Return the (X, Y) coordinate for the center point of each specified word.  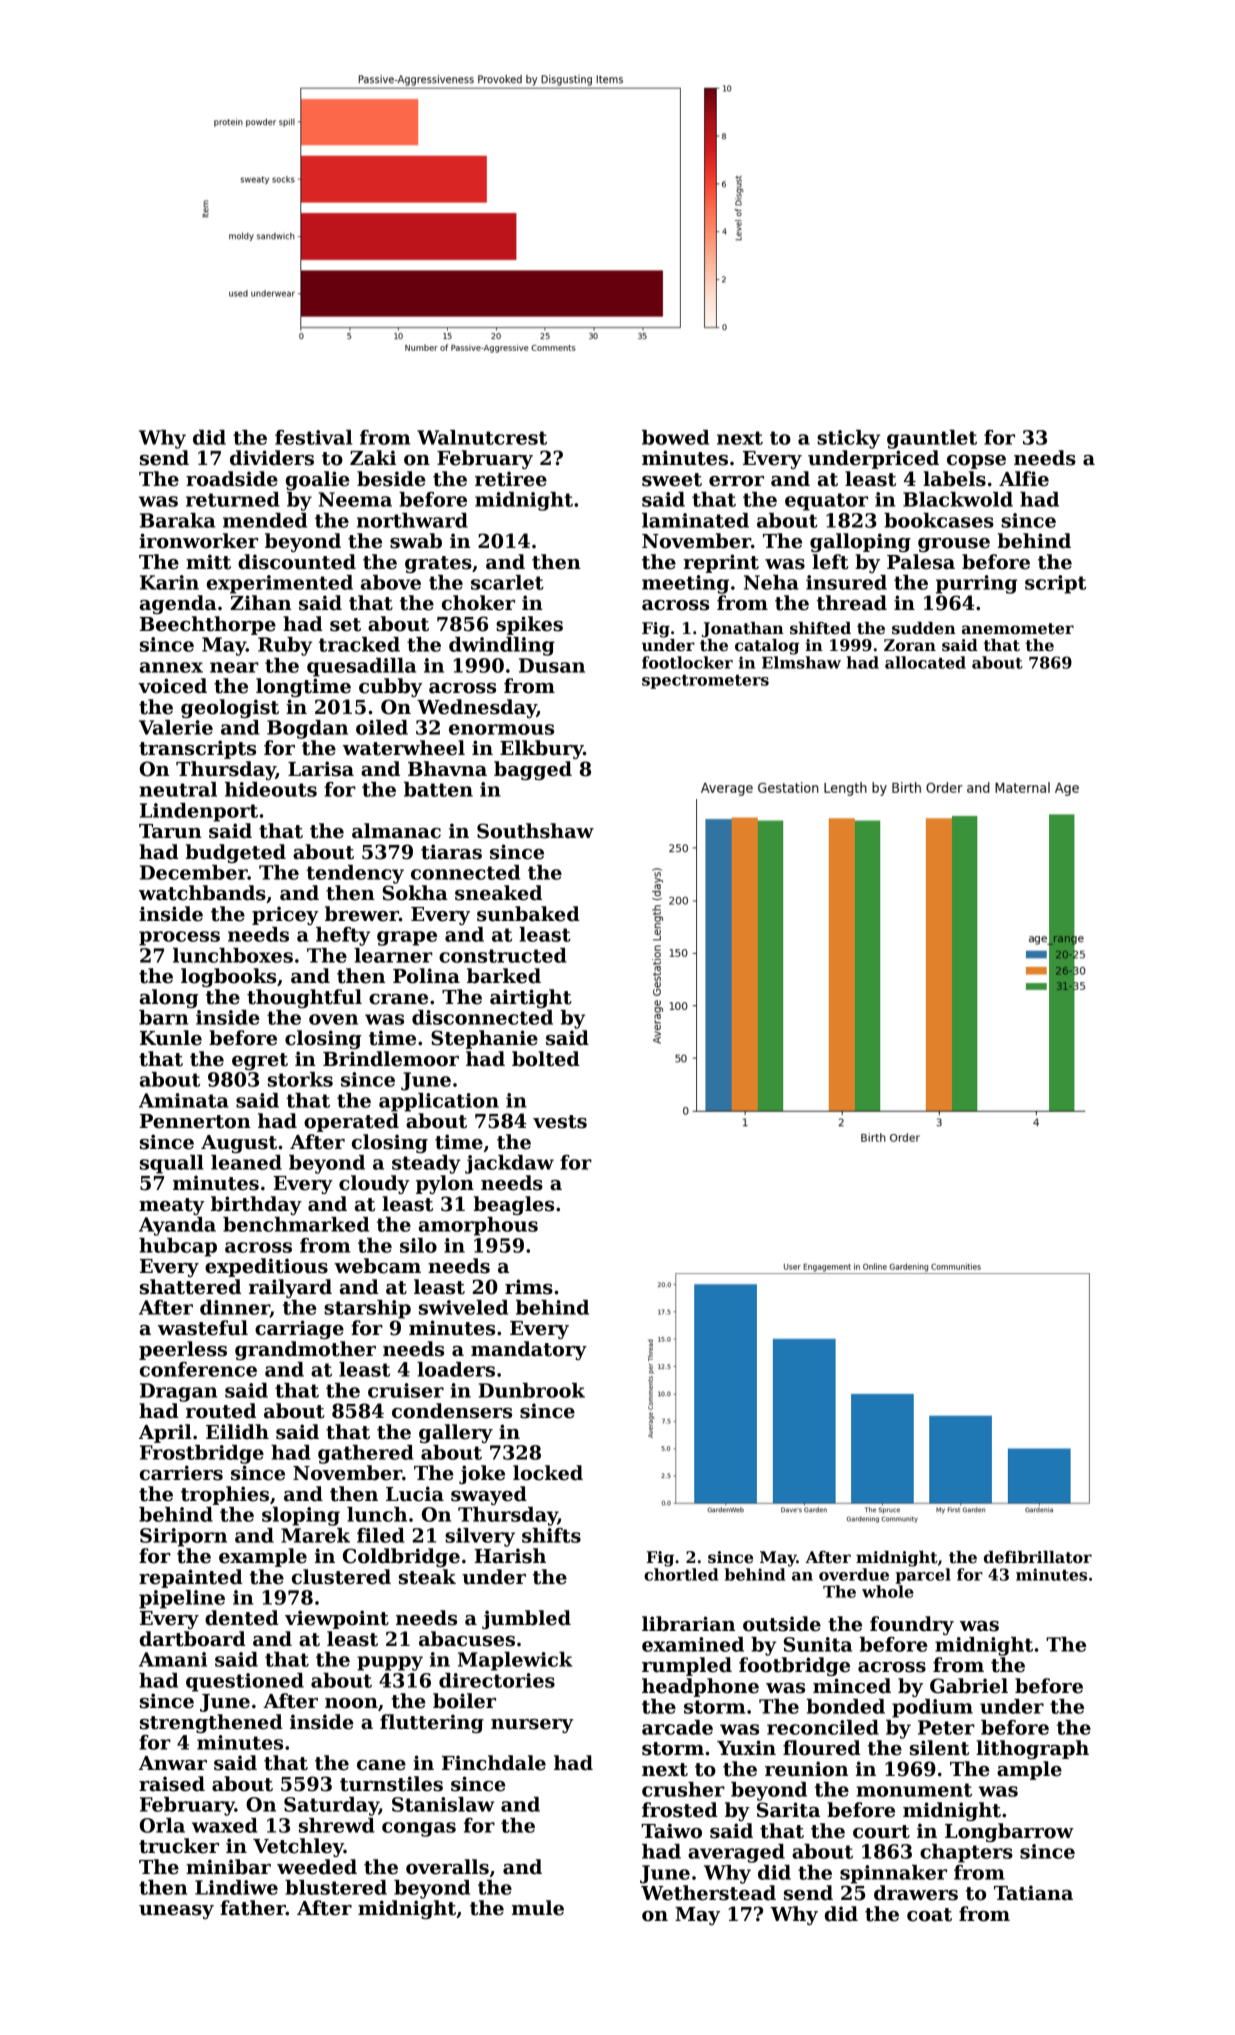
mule (538, 1908)
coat (929, 1915)
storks (300, 1079)
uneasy (176, 1912)
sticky (848, 439)
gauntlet (932, 439)
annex (171, 667)
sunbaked (528, 914)
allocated (925, 662)
